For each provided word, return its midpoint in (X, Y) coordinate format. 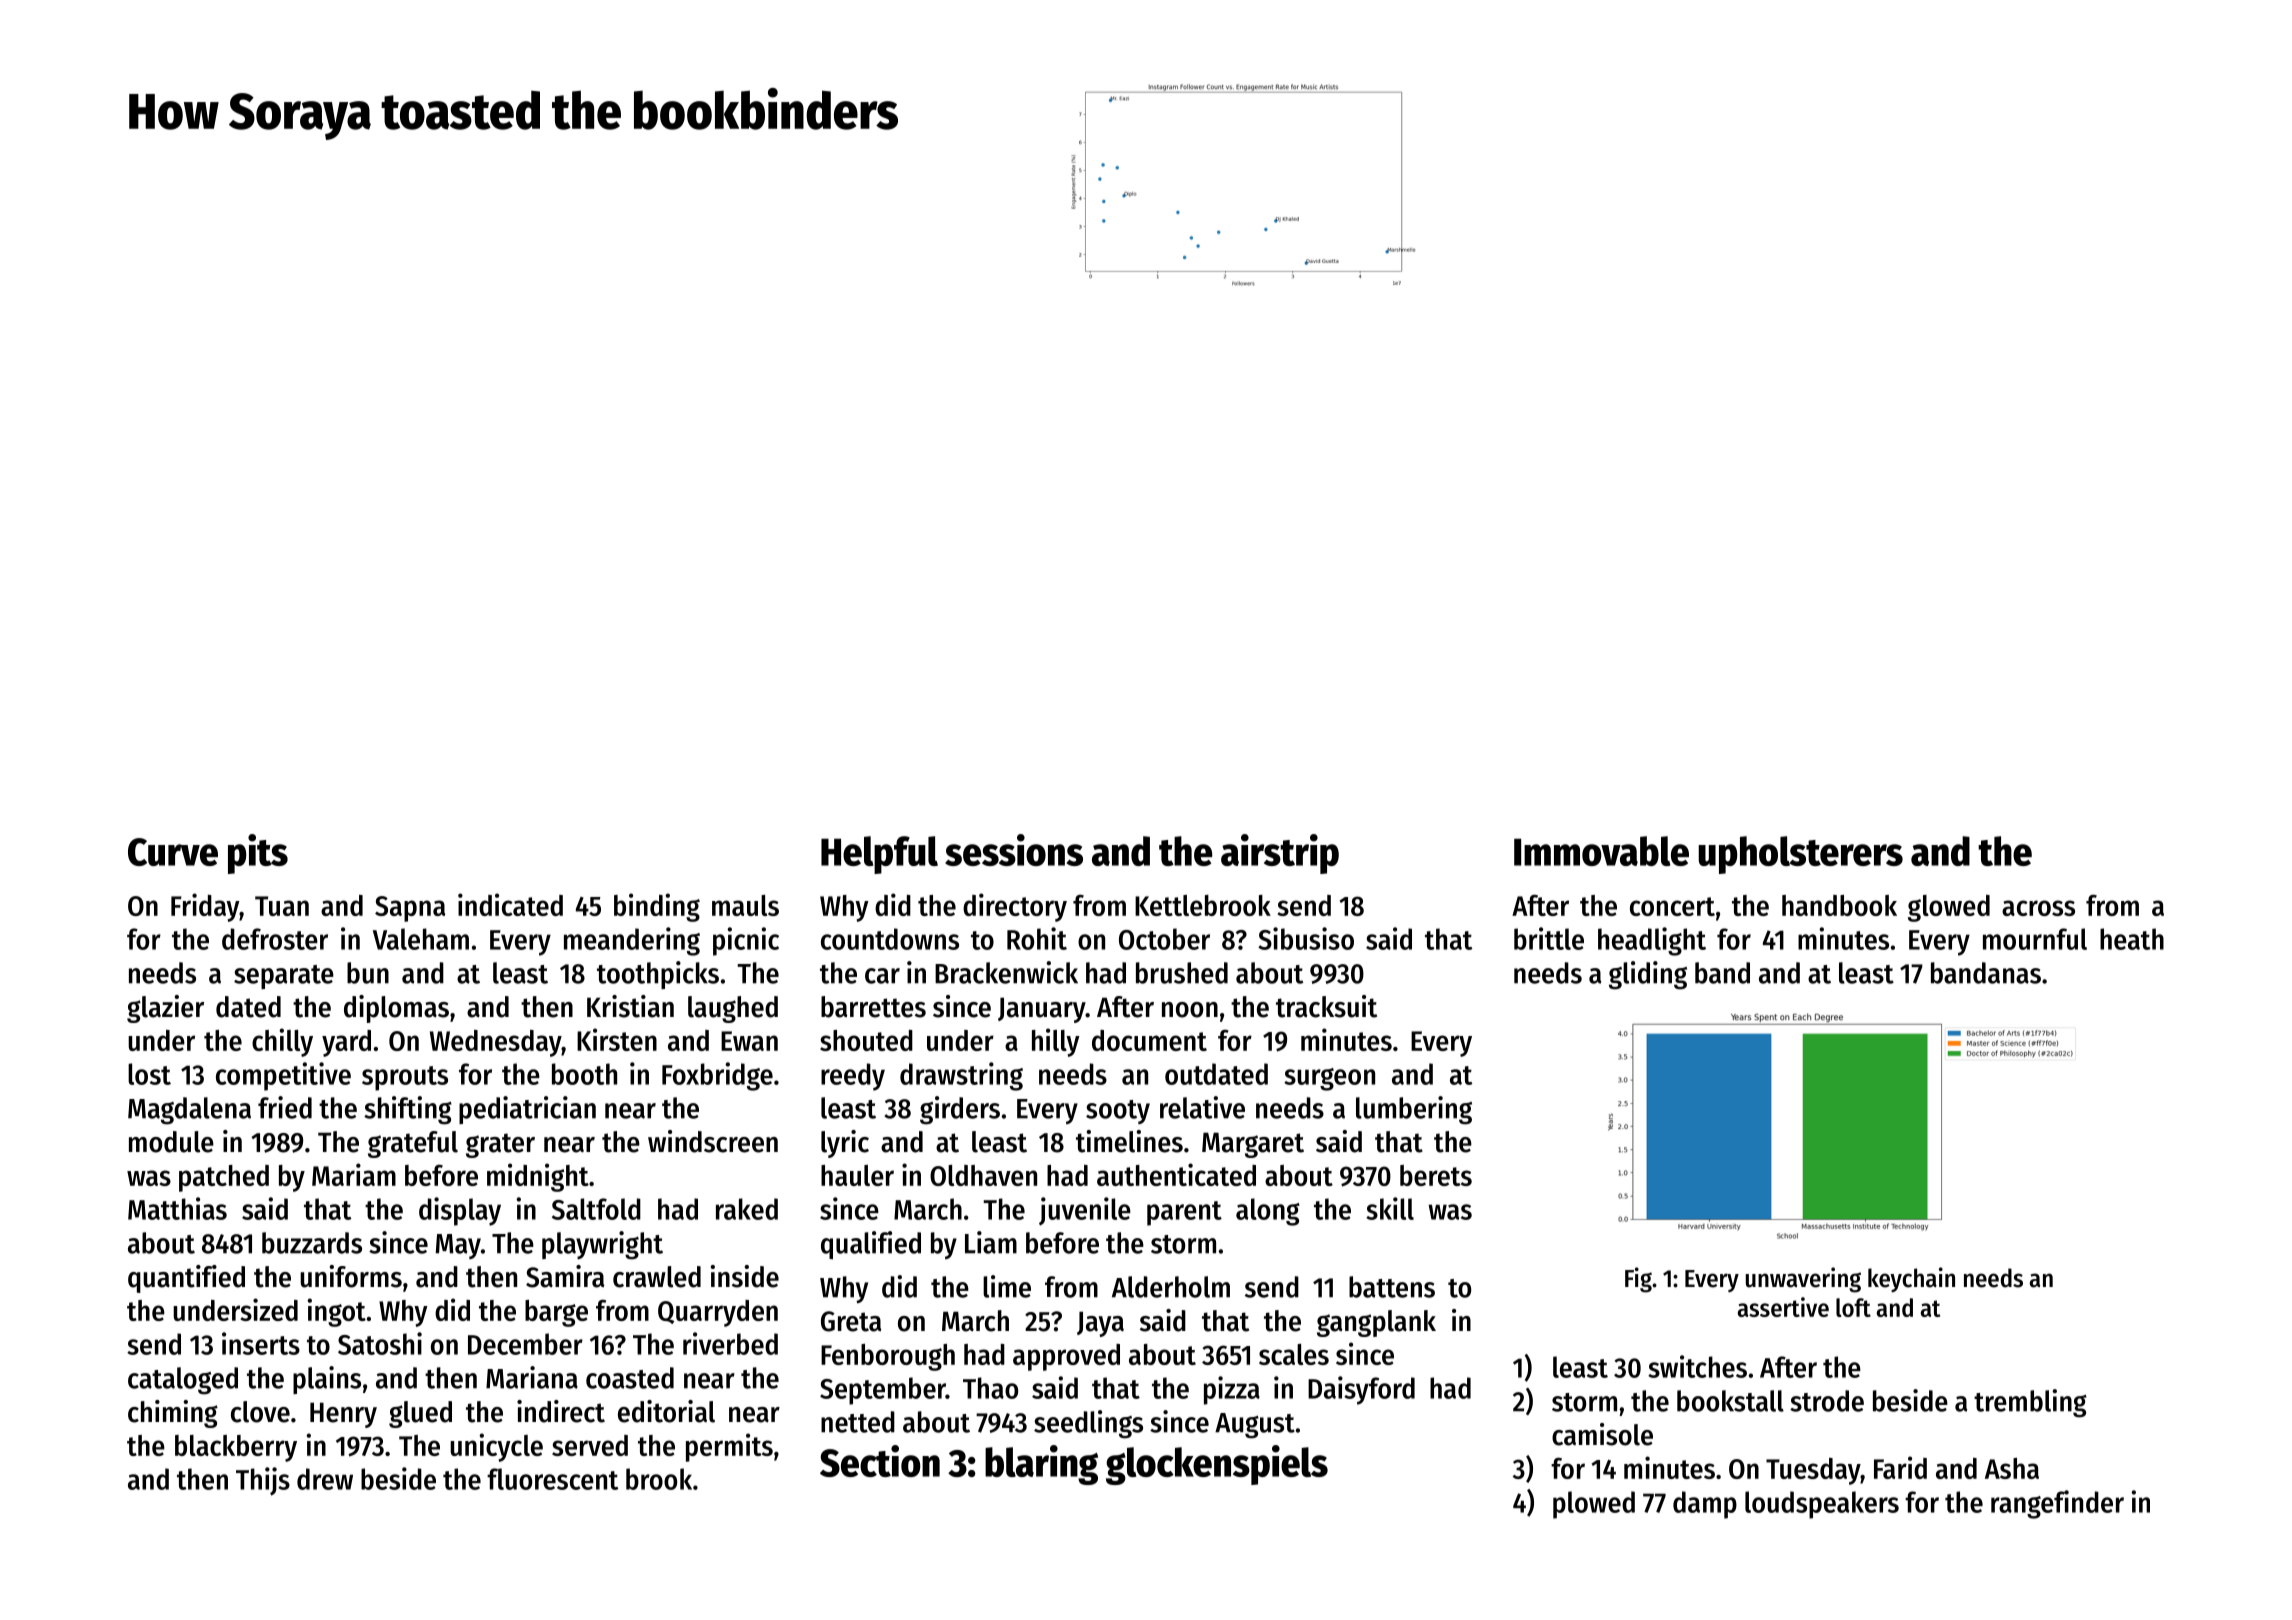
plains (327, 1380)
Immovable (1601, 851)
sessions (1014, 850)
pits (258, 854)
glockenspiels (1217, 1465)
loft (1853, 1307)
